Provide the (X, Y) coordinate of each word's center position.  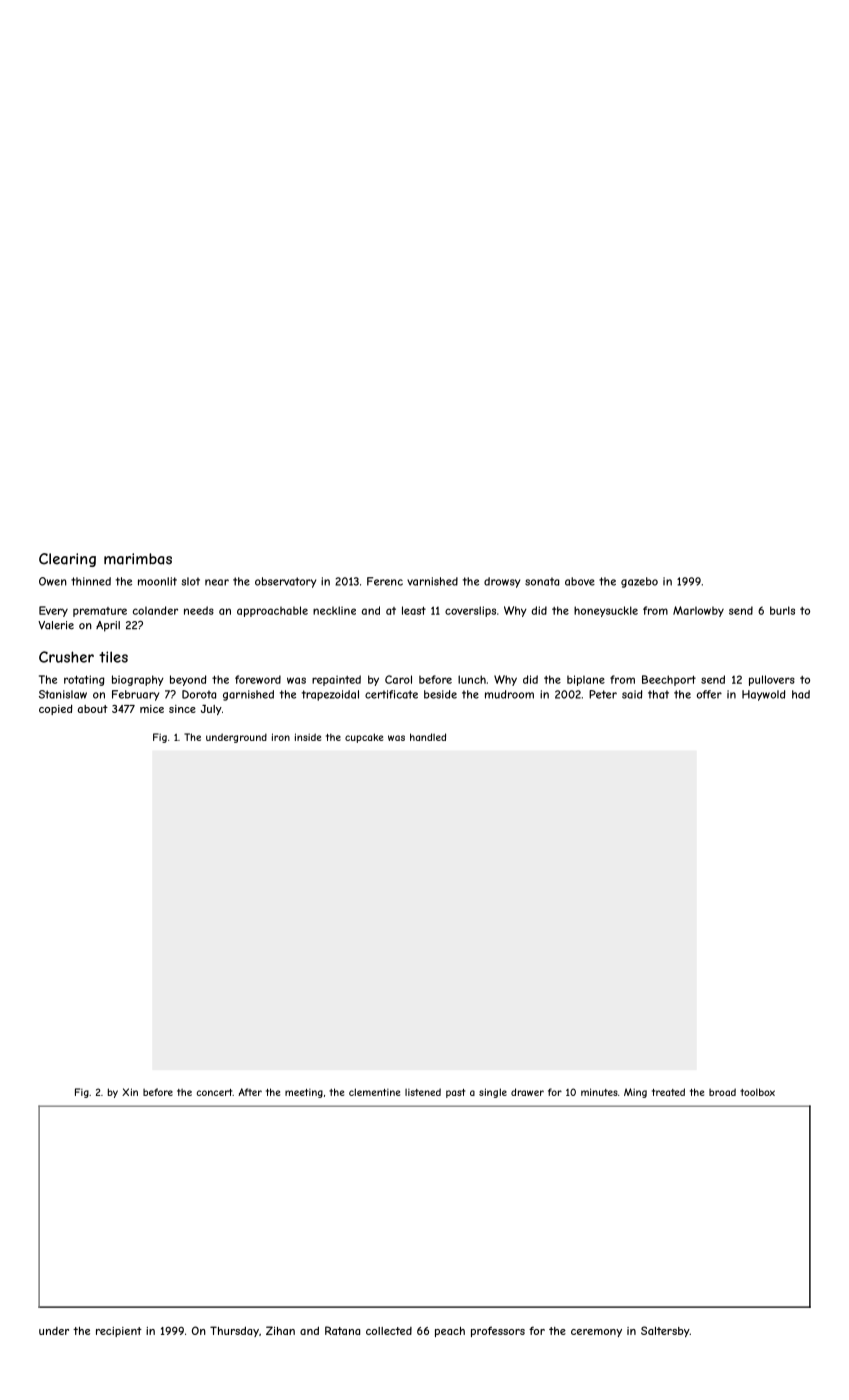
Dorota (199, 694)
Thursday (234, 1331)
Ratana (342, 1330)
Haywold (763, 695)
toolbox (757, 1092)
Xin (130, 1092)
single (493, 1093)
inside (308, 737)
